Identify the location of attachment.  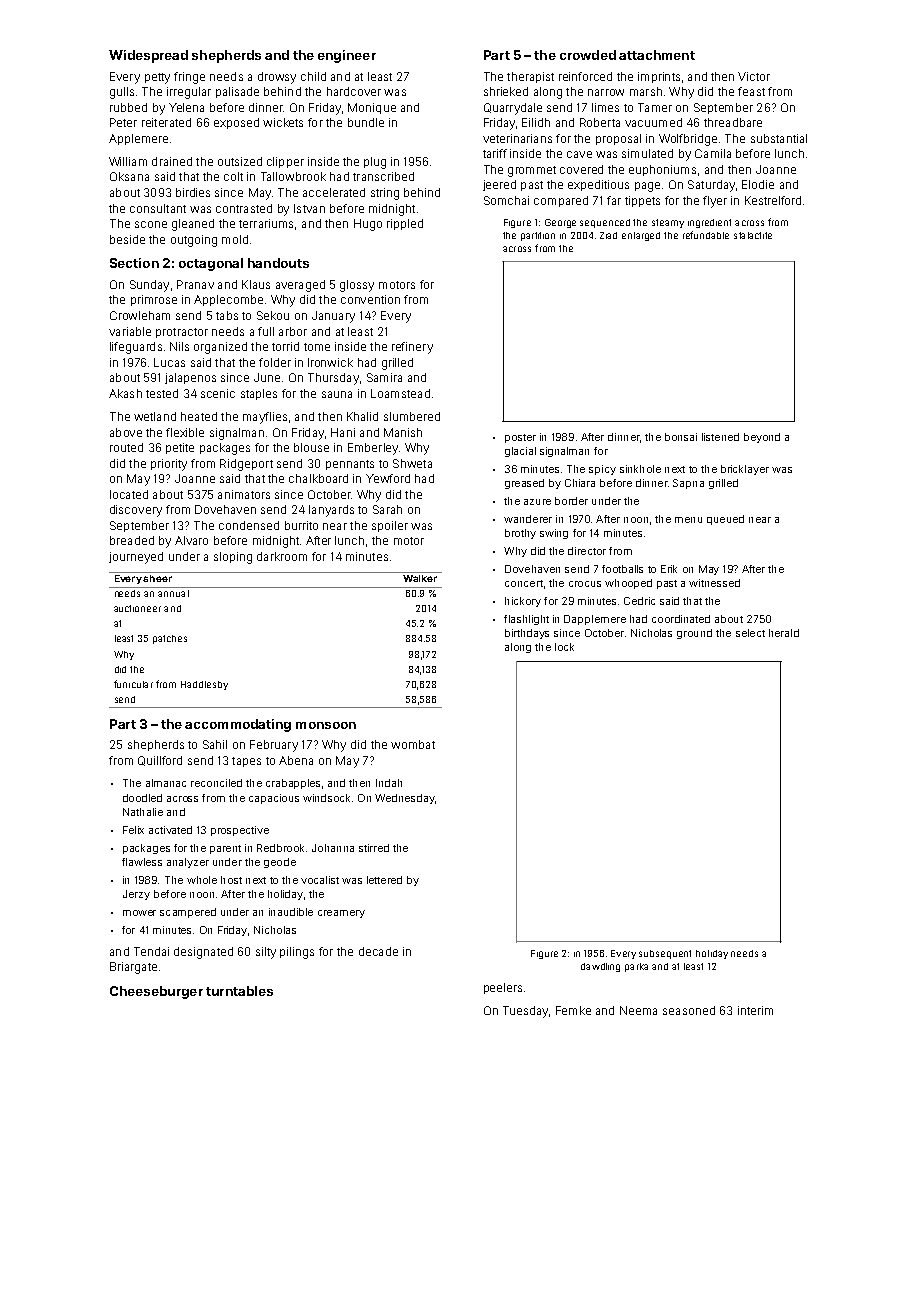
(657, 55).
